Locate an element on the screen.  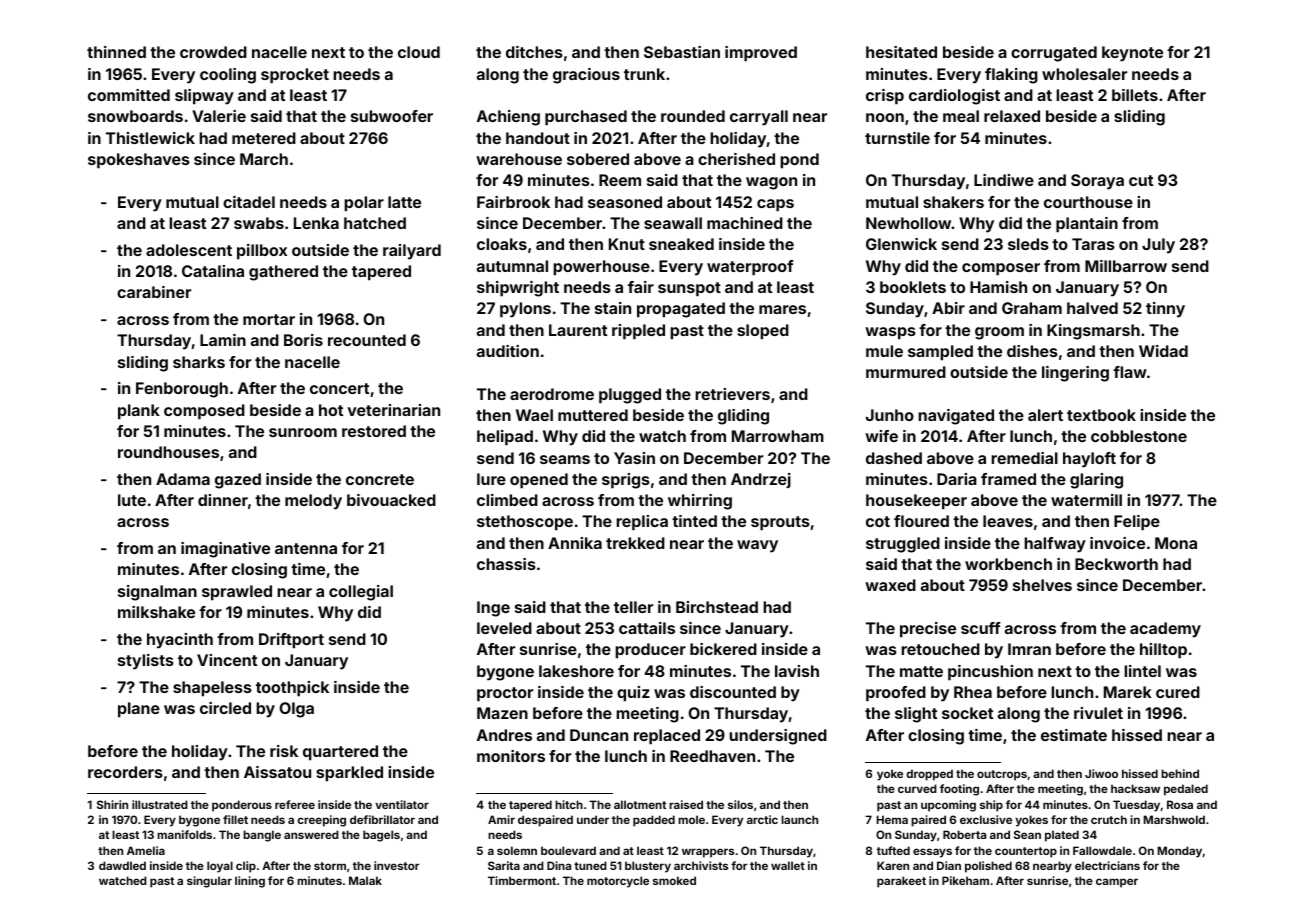
sunroom is located at coordinates (303, 432).
